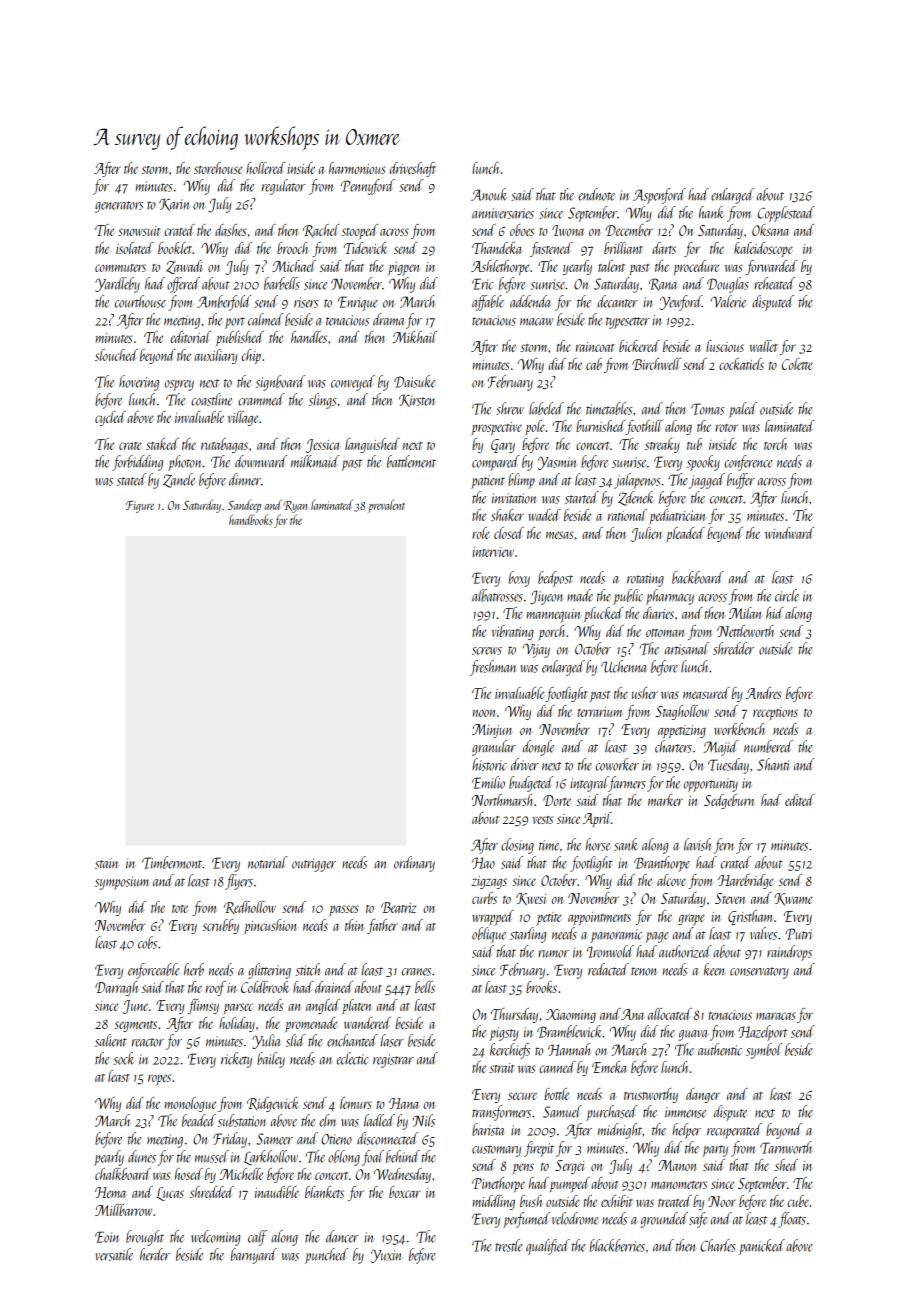 Image resolution: width=908 pixels, height=1316 pixels. Describe the element at coordinates (659, 196) in the screenshot. I see `Aspenford` at that location.
